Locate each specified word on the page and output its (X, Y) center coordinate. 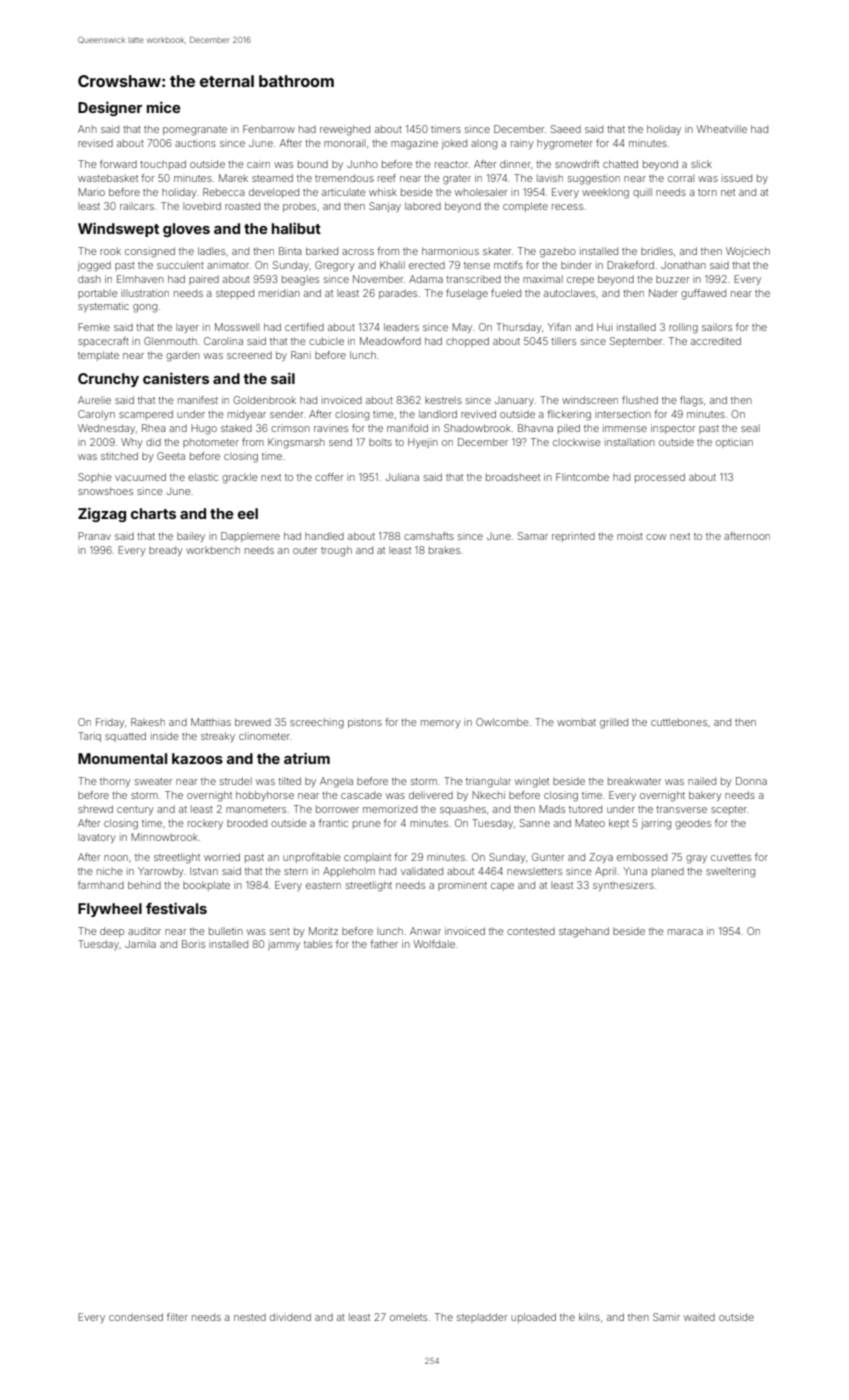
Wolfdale (434, 944)
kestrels (443, 400)
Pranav (94, 536)
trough (336, 551)
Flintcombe (582, 477)
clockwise (577, 442)
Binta (290, 251)
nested (250, 1317)
